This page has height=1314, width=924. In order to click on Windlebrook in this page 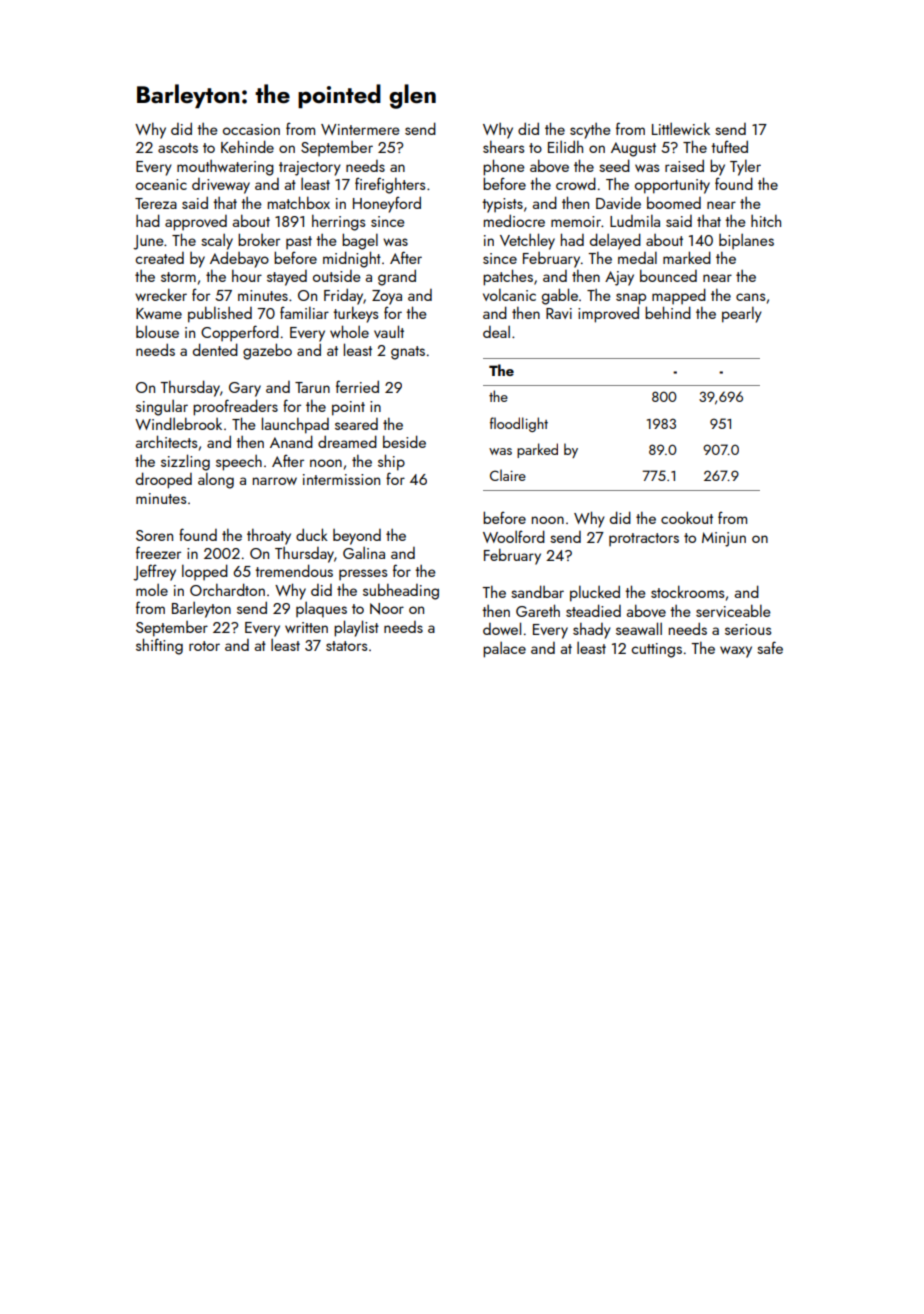, I will do `click(178, 423)`.
